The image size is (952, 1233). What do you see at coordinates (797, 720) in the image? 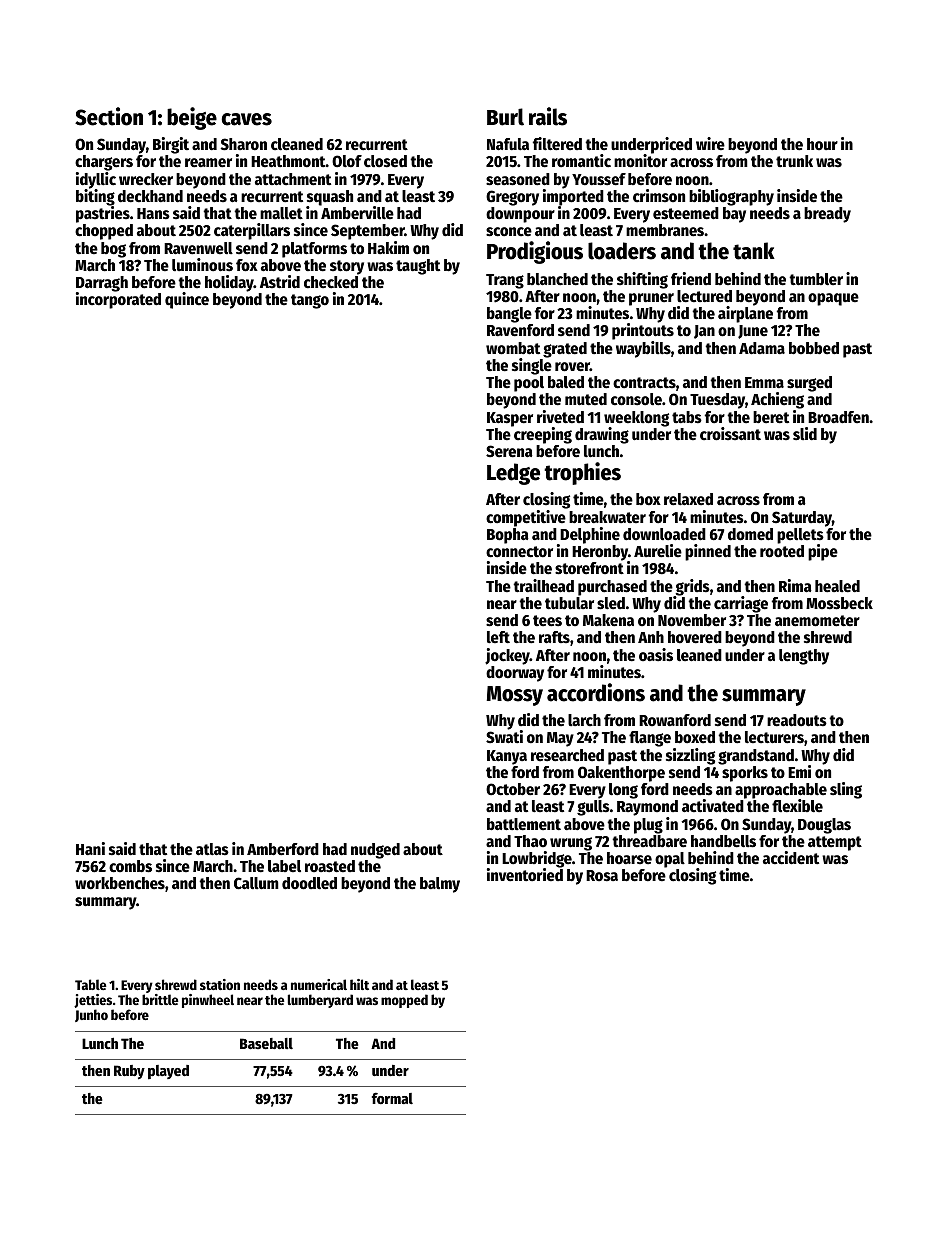
I see `readouts` at bounding box center [797, 720].
